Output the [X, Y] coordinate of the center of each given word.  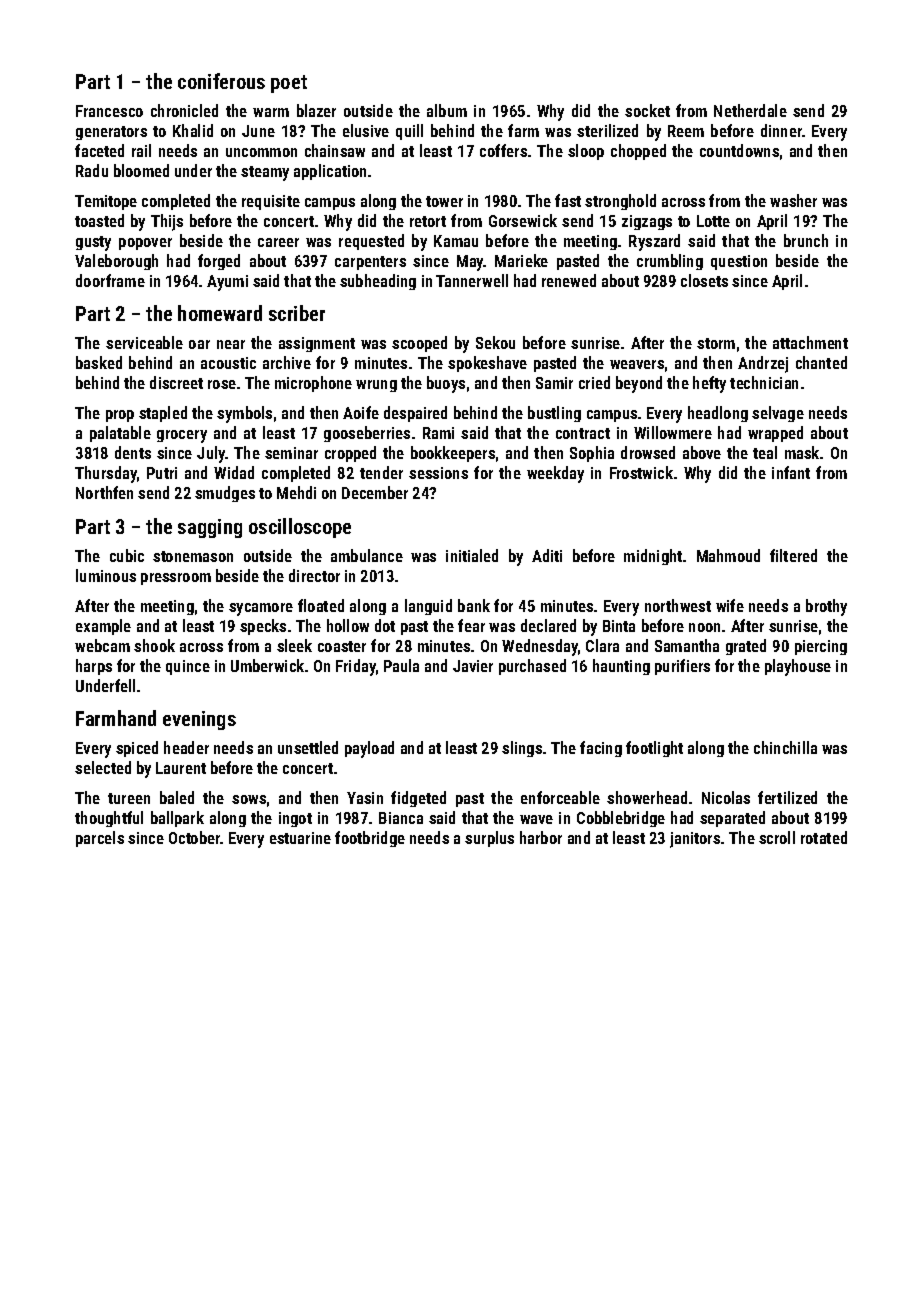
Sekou [495, 342]
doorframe [110, 280]
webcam [102, 645]
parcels [100, 839]
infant [791, 472]
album [447, 110]
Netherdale [750, 110]
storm [716, 343]
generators [111, 133]
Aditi [547, 555]
